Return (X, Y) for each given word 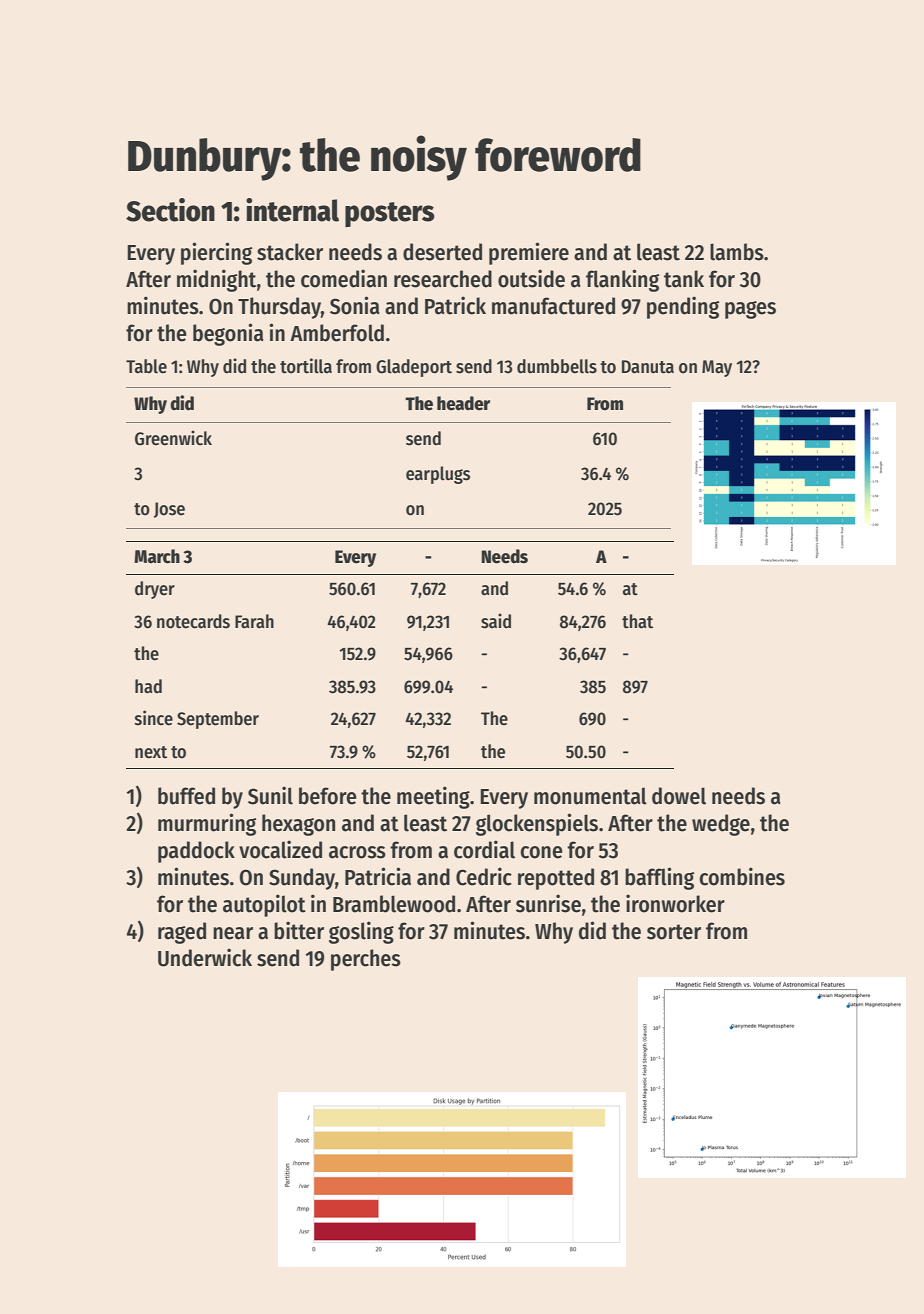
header (463, 403)
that (637, 621)
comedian (344, 278)
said (496, 621)
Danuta (648, 367)
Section (170, 210)
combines (742, 876)
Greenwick (173, 438)
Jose (169, 510)
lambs (737, 252)
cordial (484, 849)
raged (182, 933)
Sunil (270, 795)
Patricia (378, 876)
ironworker (675, 903)
